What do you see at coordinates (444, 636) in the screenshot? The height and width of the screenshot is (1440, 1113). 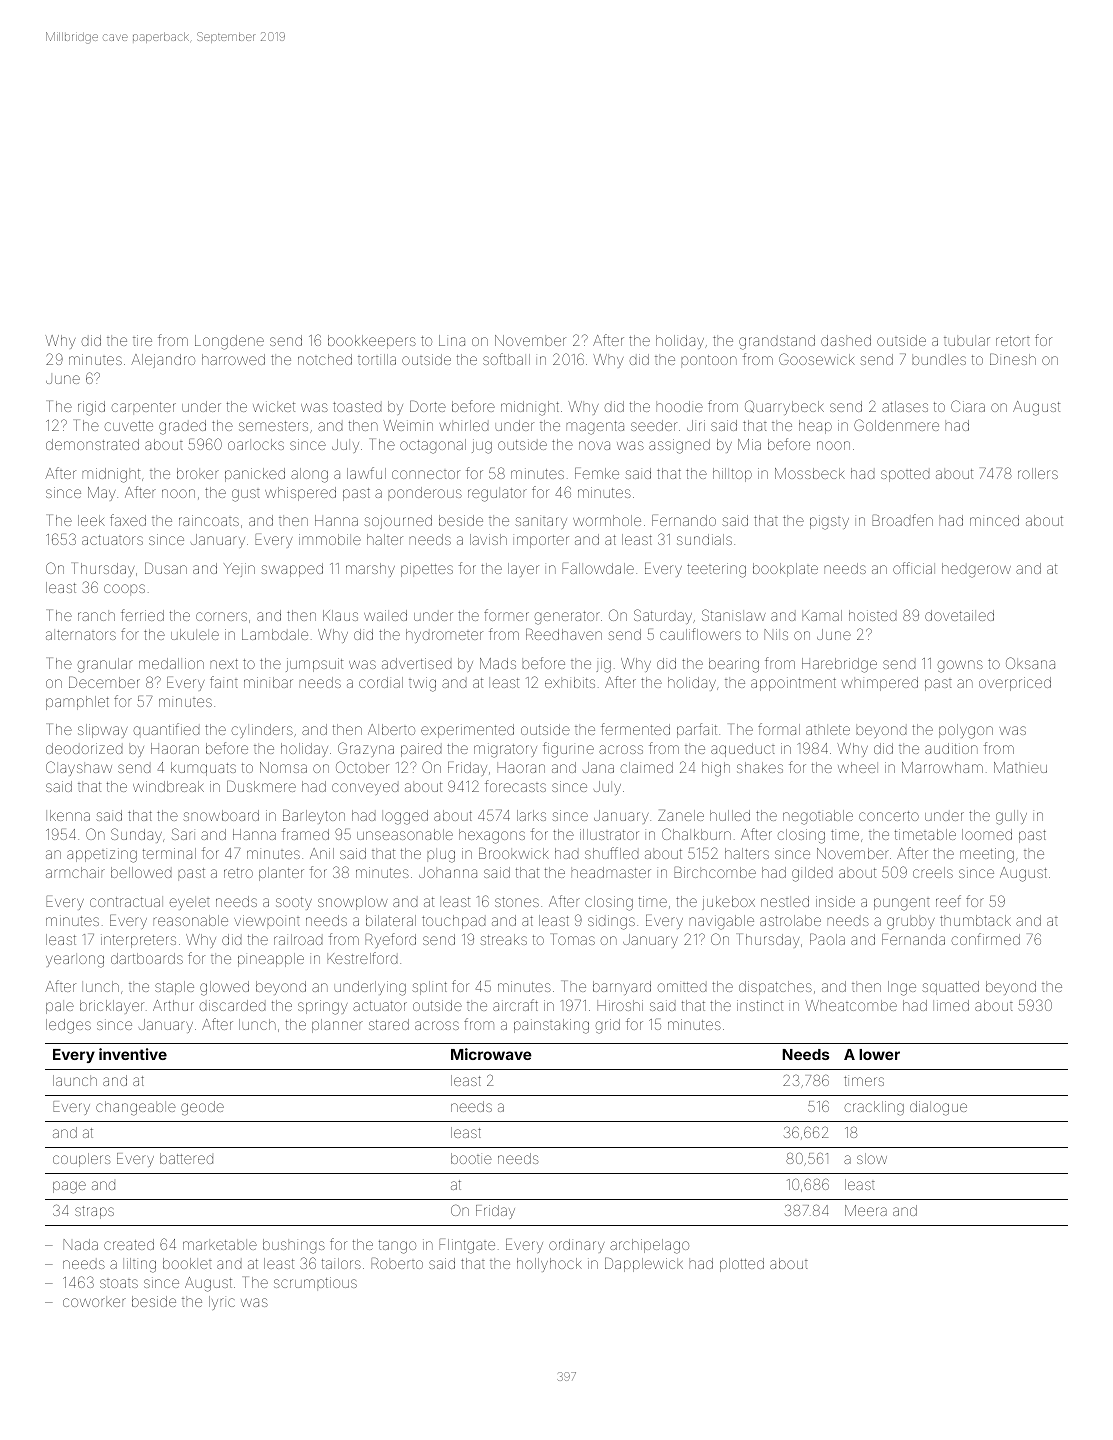 I see `hydrometer` at bounding box center [444, 636].
